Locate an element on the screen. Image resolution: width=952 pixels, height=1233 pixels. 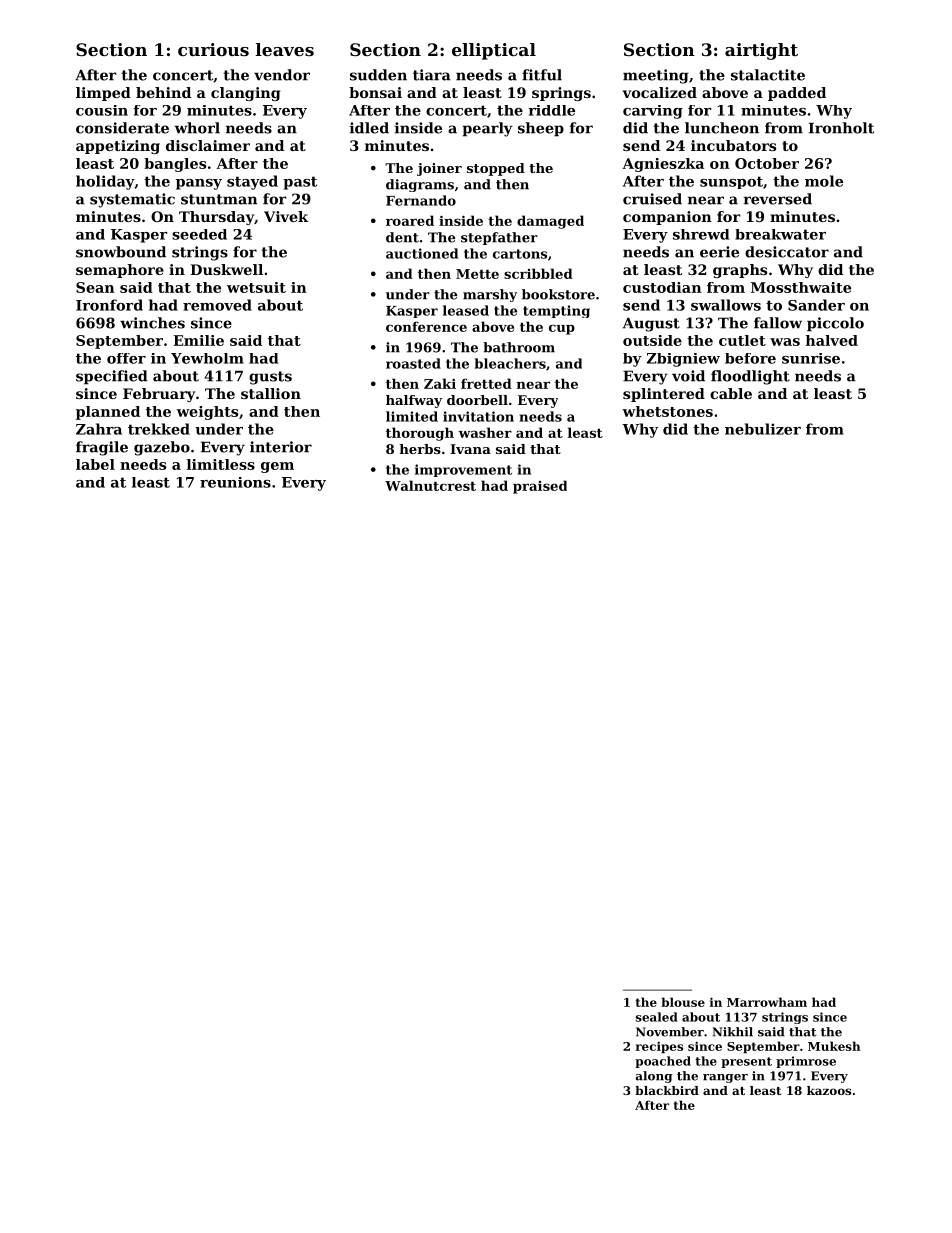
nebulizer is located at coordinates (763, 429).
